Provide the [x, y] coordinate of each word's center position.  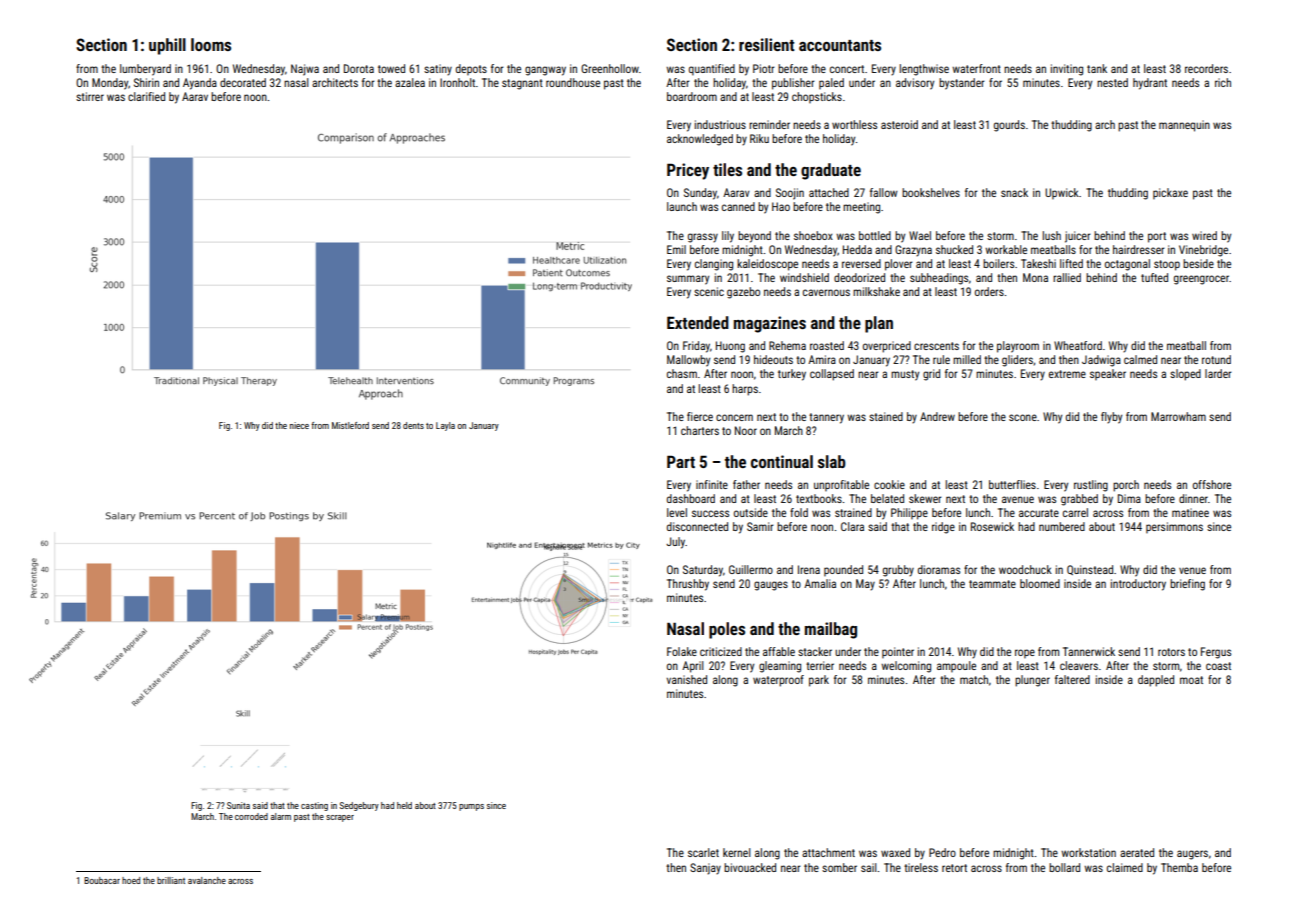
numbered [1062, 526]
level [677, 512]
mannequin [1184, 126]
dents [413, 425]
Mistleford [350, 425]
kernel [737, 852]
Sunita [238, 805]
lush [1052, 235]
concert [847, 69]
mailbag [831, 630]
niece [299, 425]
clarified [146, 96]
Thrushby [688, 585]
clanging [714, 265]
